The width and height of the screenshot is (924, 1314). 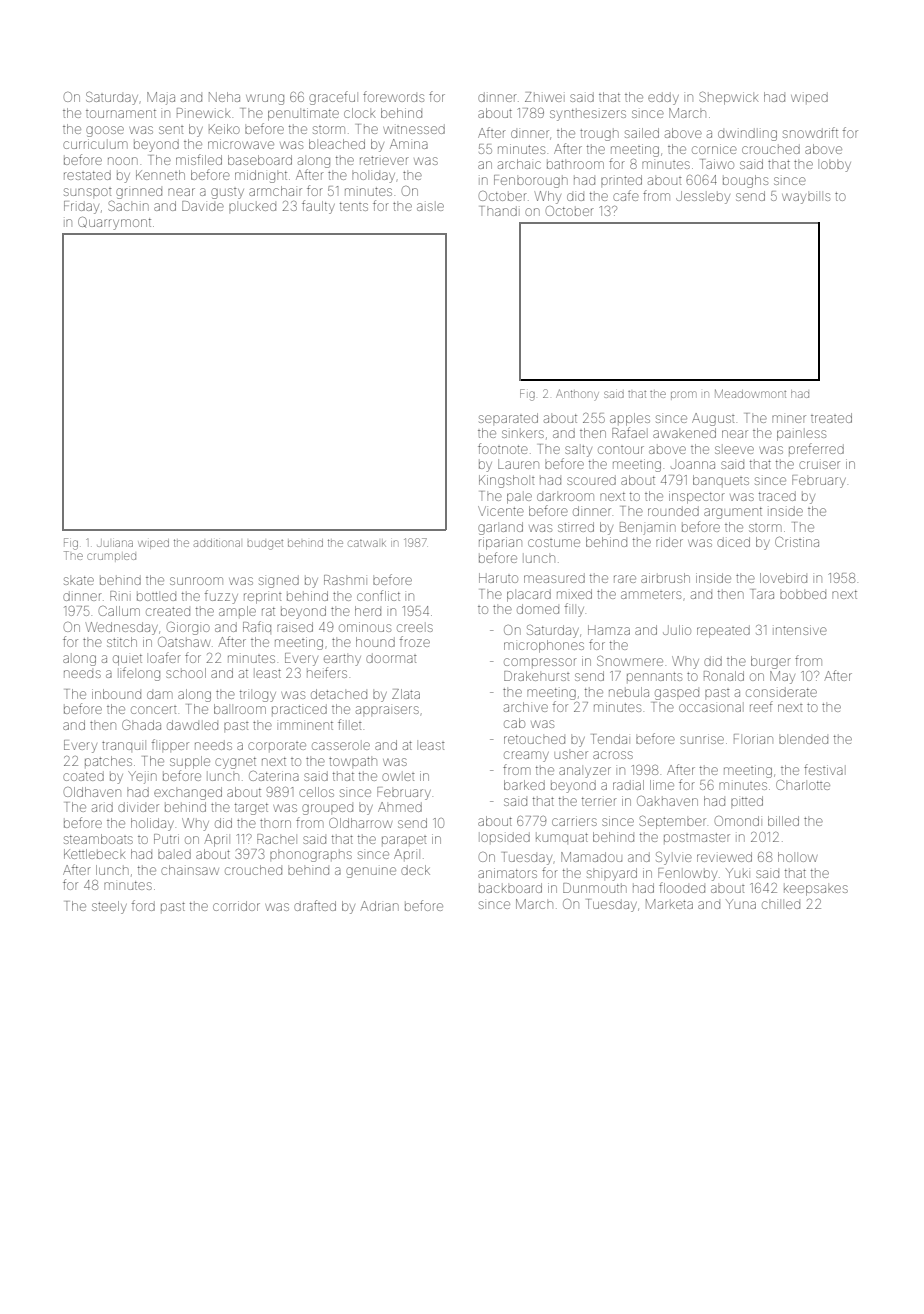 What do you see at coordinates (115, 543) in the screenshot?
I see `Juliana` at bounding box center [115, 543].
